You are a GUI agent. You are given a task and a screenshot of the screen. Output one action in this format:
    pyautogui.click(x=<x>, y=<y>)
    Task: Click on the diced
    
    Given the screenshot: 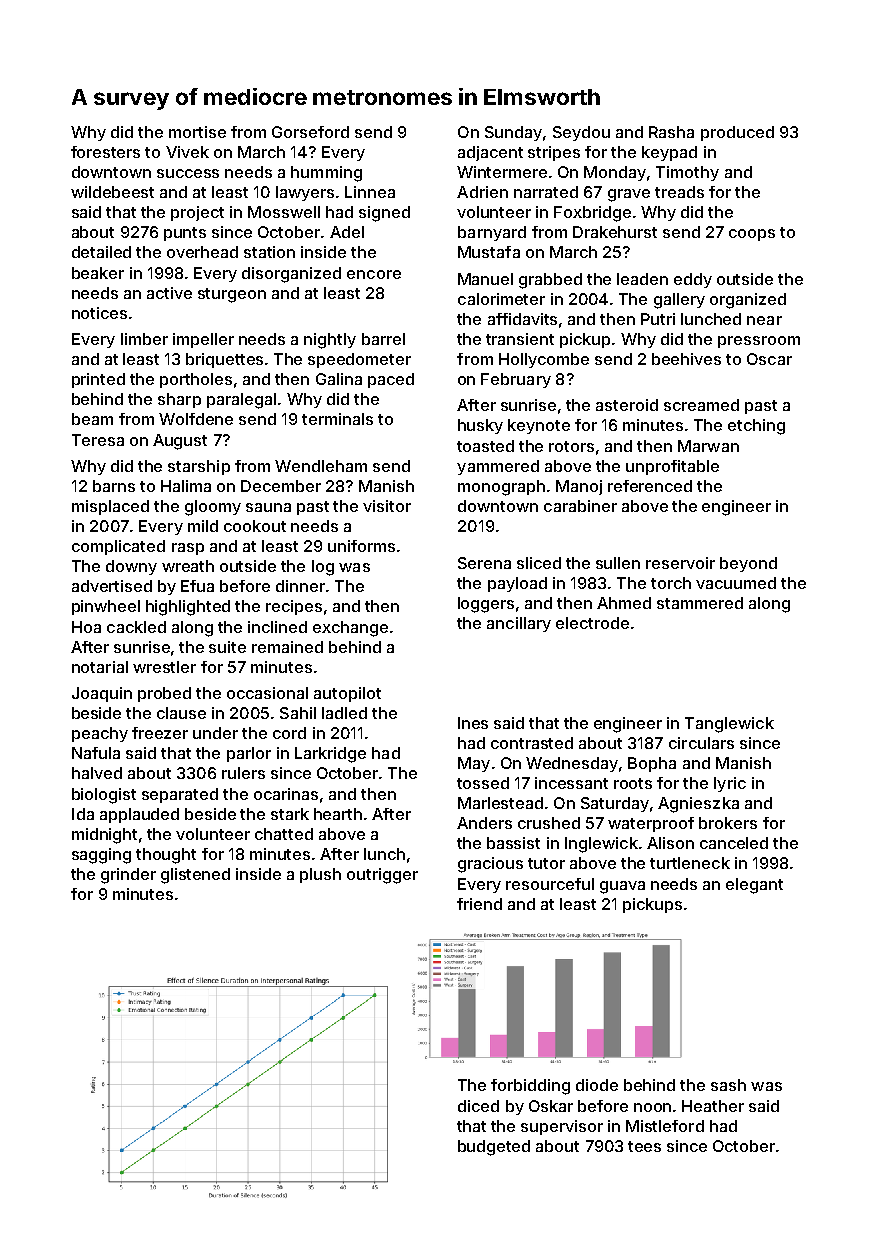 What is the action you would take?
    pyautogui.click(x=478, y=1106)
